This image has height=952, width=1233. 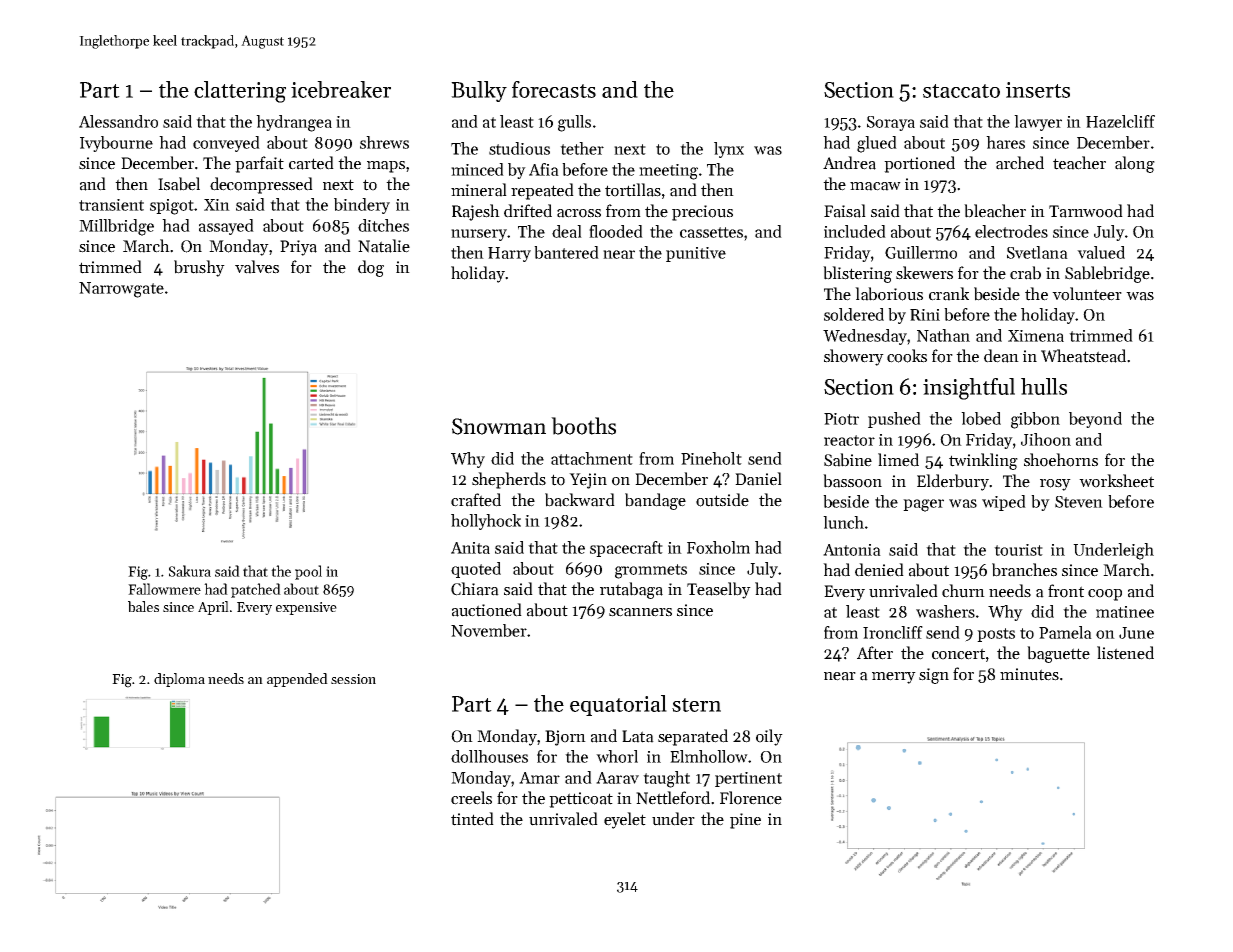 I want to click on staccato, so click(x=961, y=91).
